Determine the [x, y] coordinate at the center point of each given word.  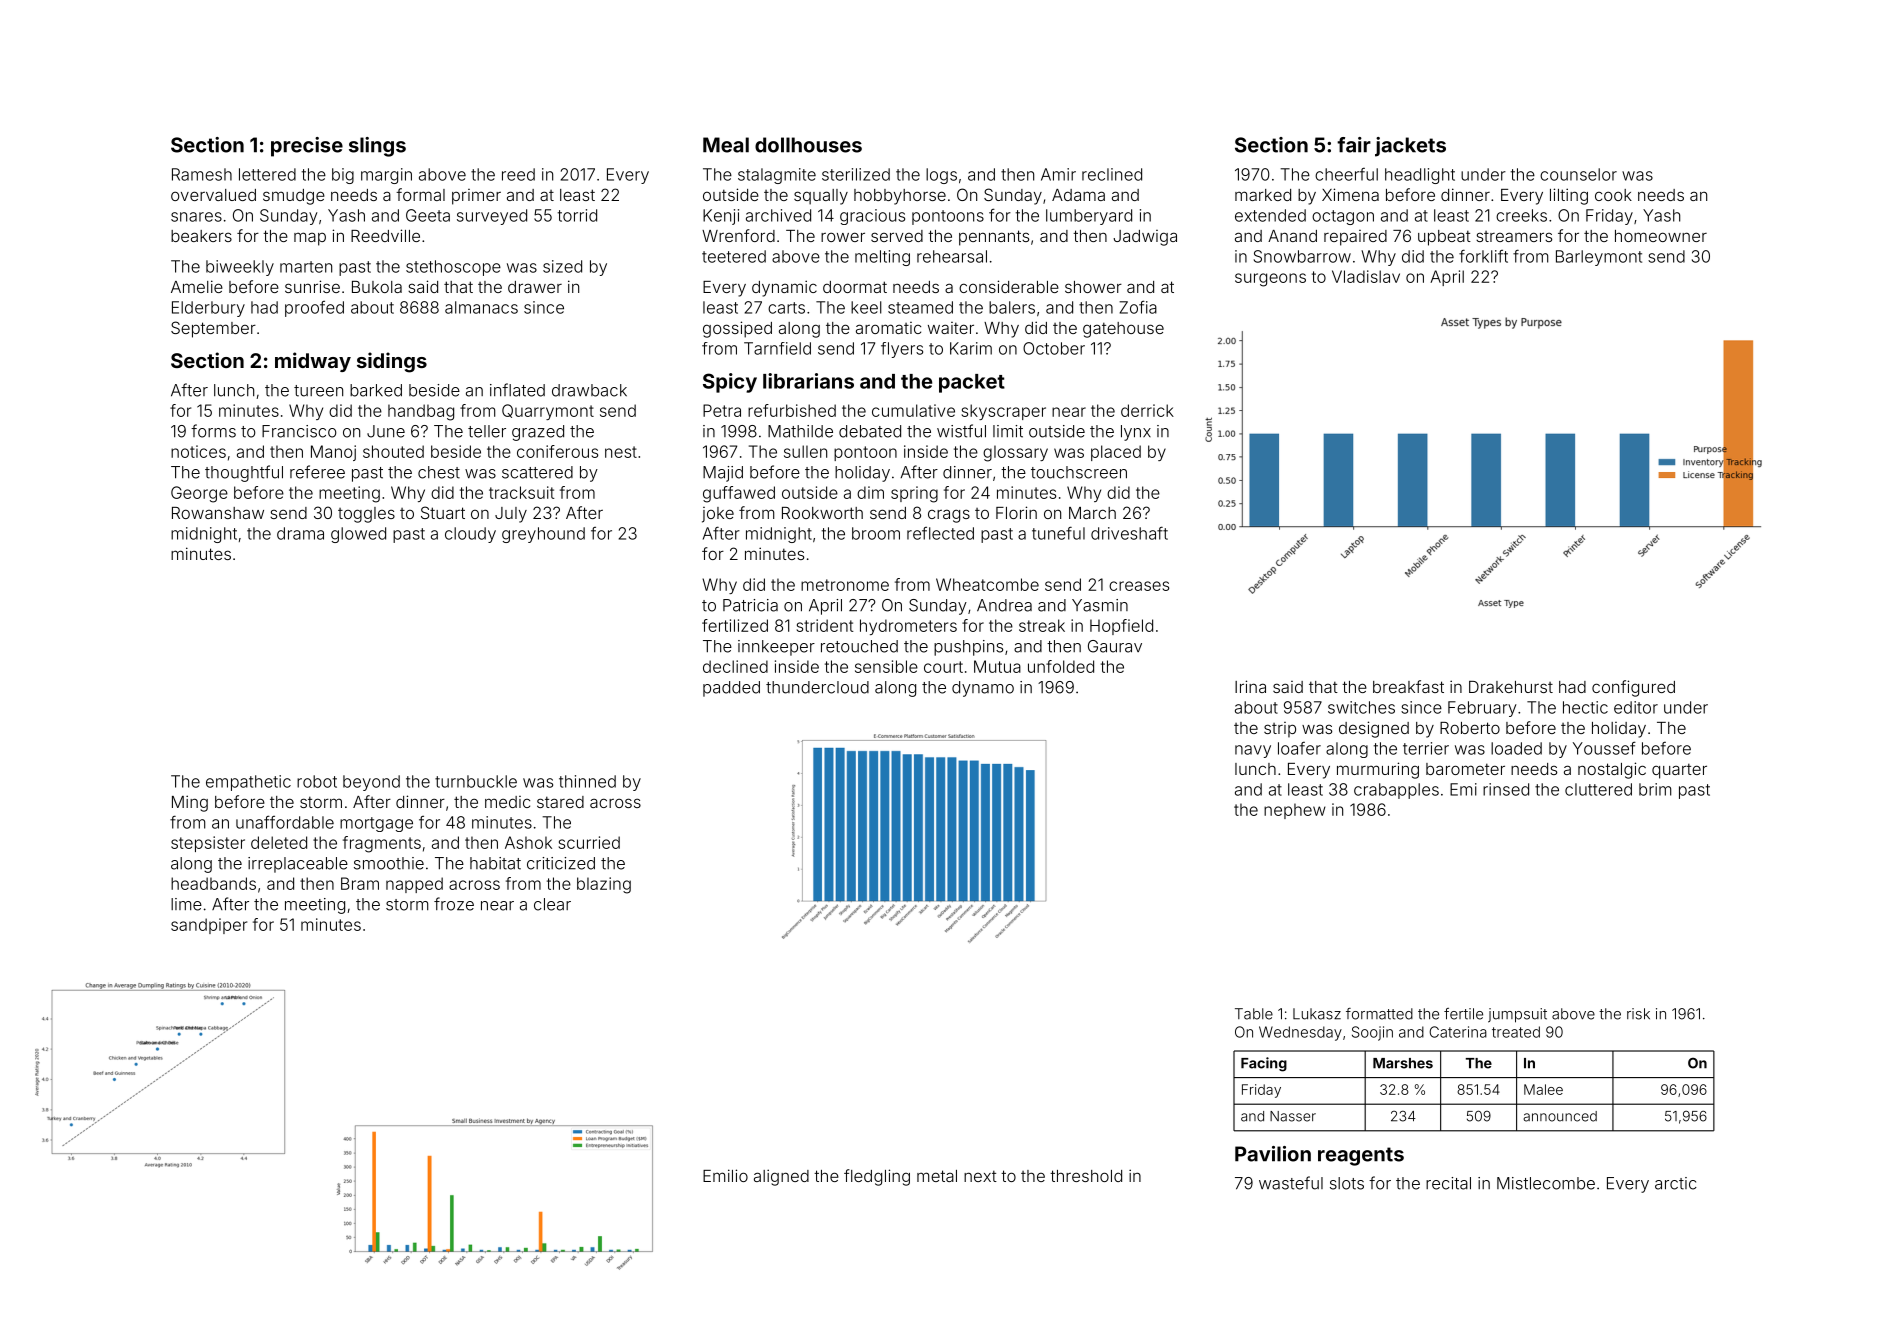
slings [377, 147]
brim [1655, 789]
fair [1354, 145]
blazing [604, 885]
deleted [279, 842]
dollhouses [808, 145]
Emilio [725, 1175]
